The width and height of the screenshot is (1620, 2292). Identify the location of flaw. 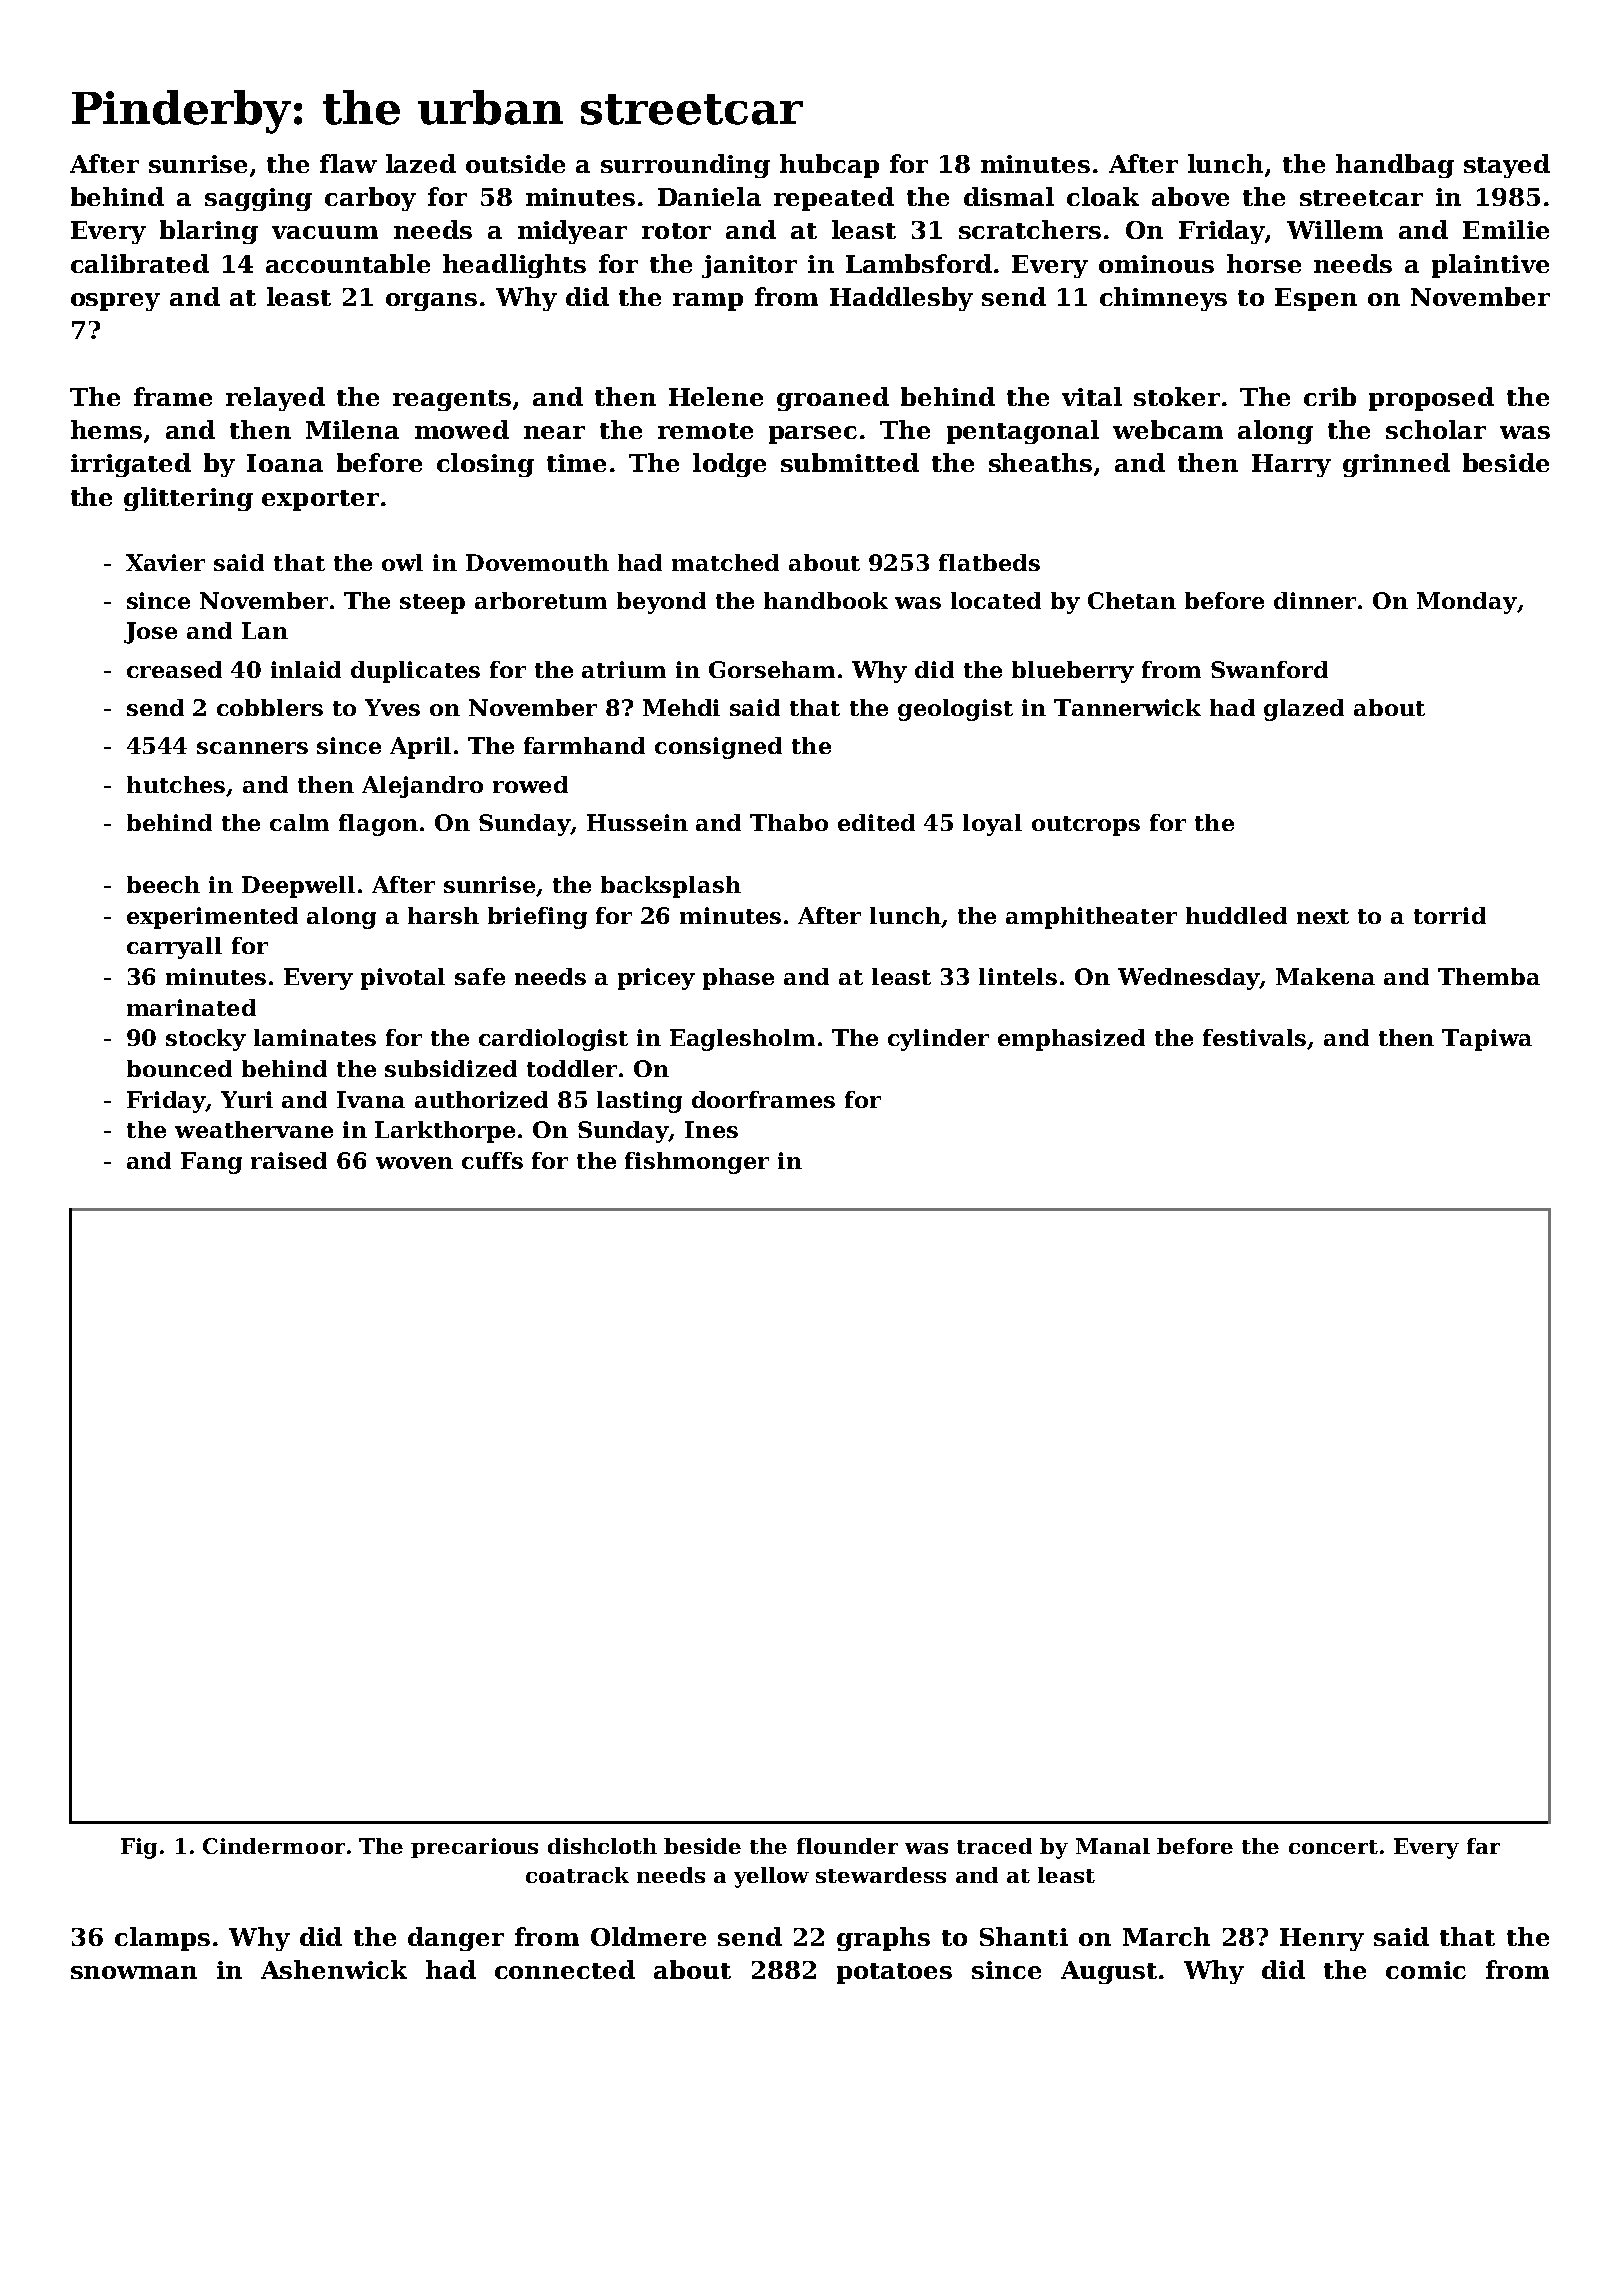
(348, 163).
